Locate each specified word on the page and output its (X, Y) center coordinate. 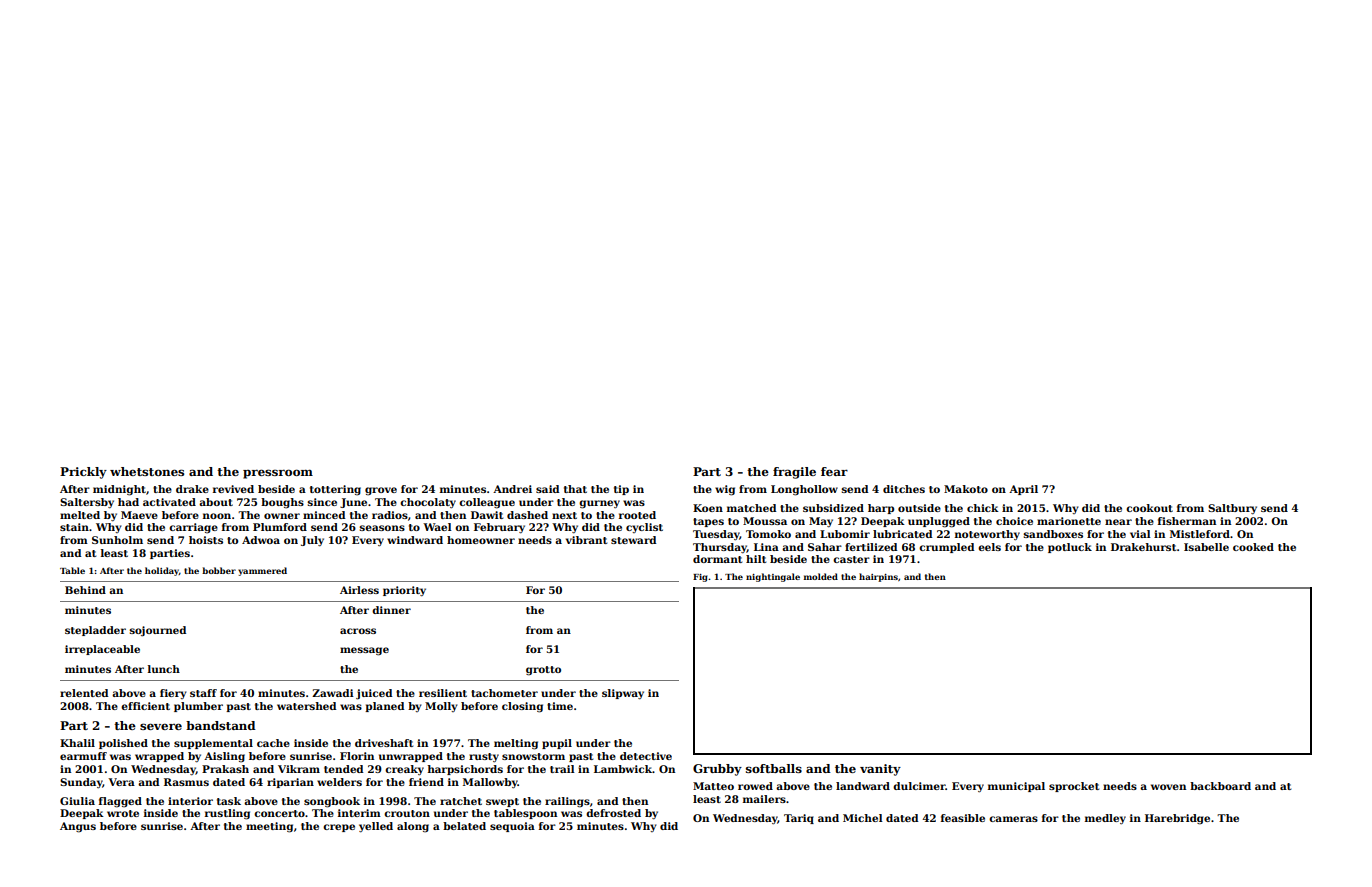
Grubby (717, 770)
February (499, 528)
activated (169, 502)
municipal (1016, 787)
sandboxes (1053, 534)
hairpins (878, 577)
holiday (162, 571)
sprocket (1074, 787)
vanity (880, 770)
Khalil (77, 743)
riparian (290, 783)
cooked (1253, 547)
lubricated (902, 534)
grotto (543, 671)
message (364, 651)
